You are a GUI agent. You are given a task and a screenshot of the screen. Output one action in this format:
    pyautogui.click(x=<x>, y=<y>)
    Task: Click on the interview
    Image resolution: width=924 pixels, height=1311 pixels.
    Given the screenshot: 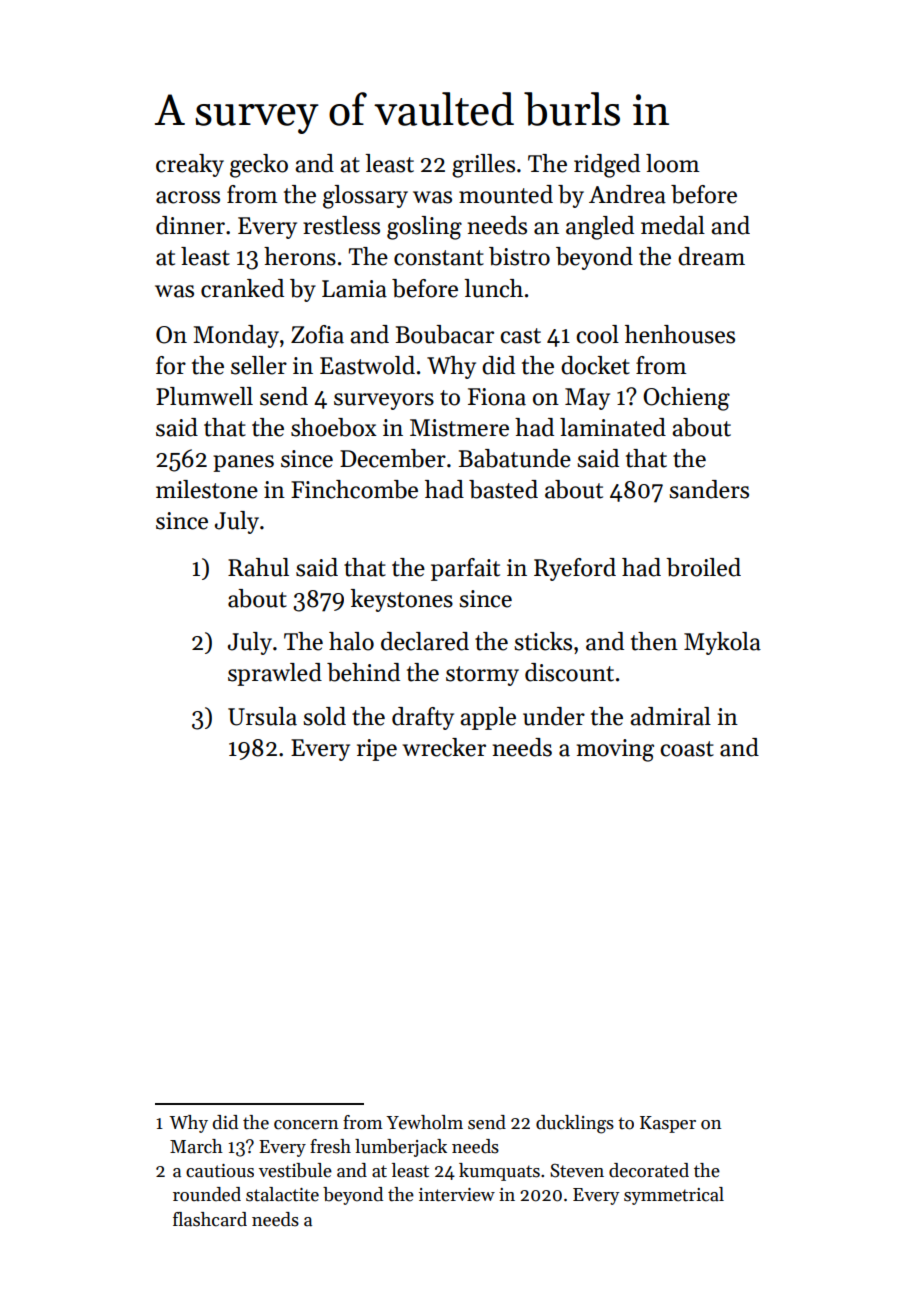 What is the action you would take?
    pyautogui.click(x=457, y=1195)
